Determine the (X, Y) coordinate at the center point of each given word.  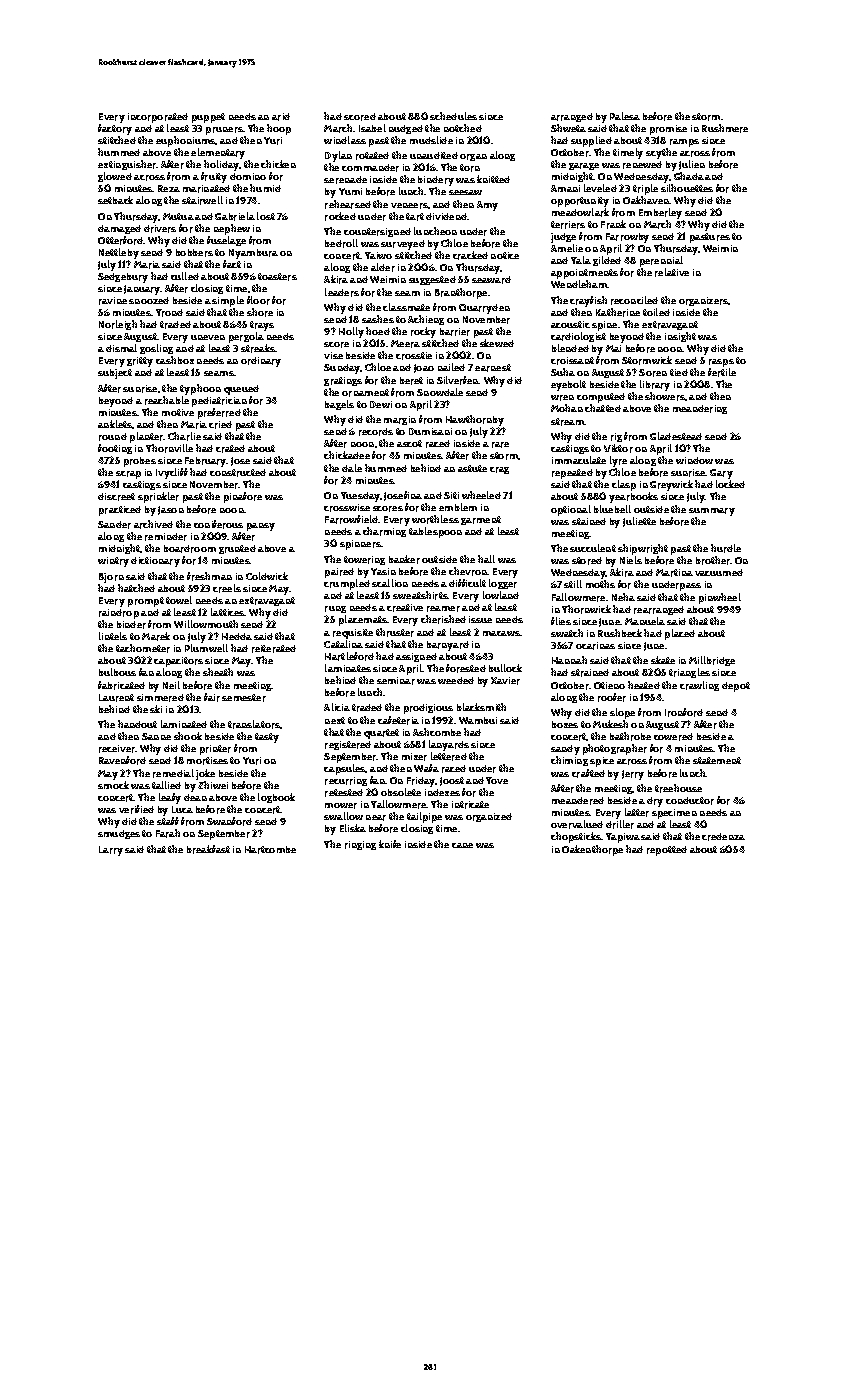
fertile (722, 372)
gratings (343, 381)
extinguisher (127, 165)
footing (115, 449)
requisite (353, 634)
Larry (111, 851)
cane (462, 845)
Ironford (684, 712)
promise (668, 130)
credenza (723, 837)
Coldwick (267, 576)
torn (470, 168)
